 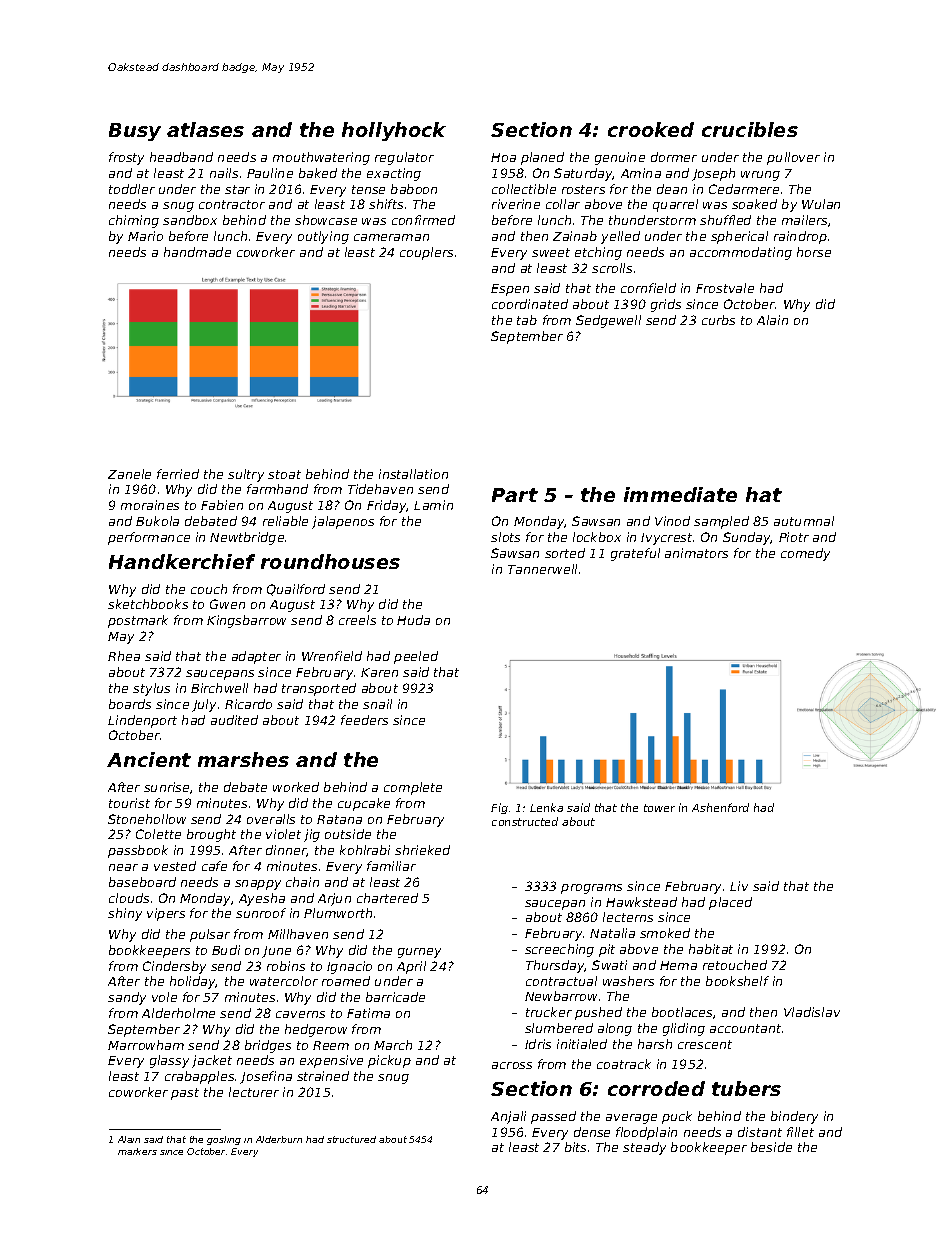 I want to click on nails, so click(x=224, y=173).
